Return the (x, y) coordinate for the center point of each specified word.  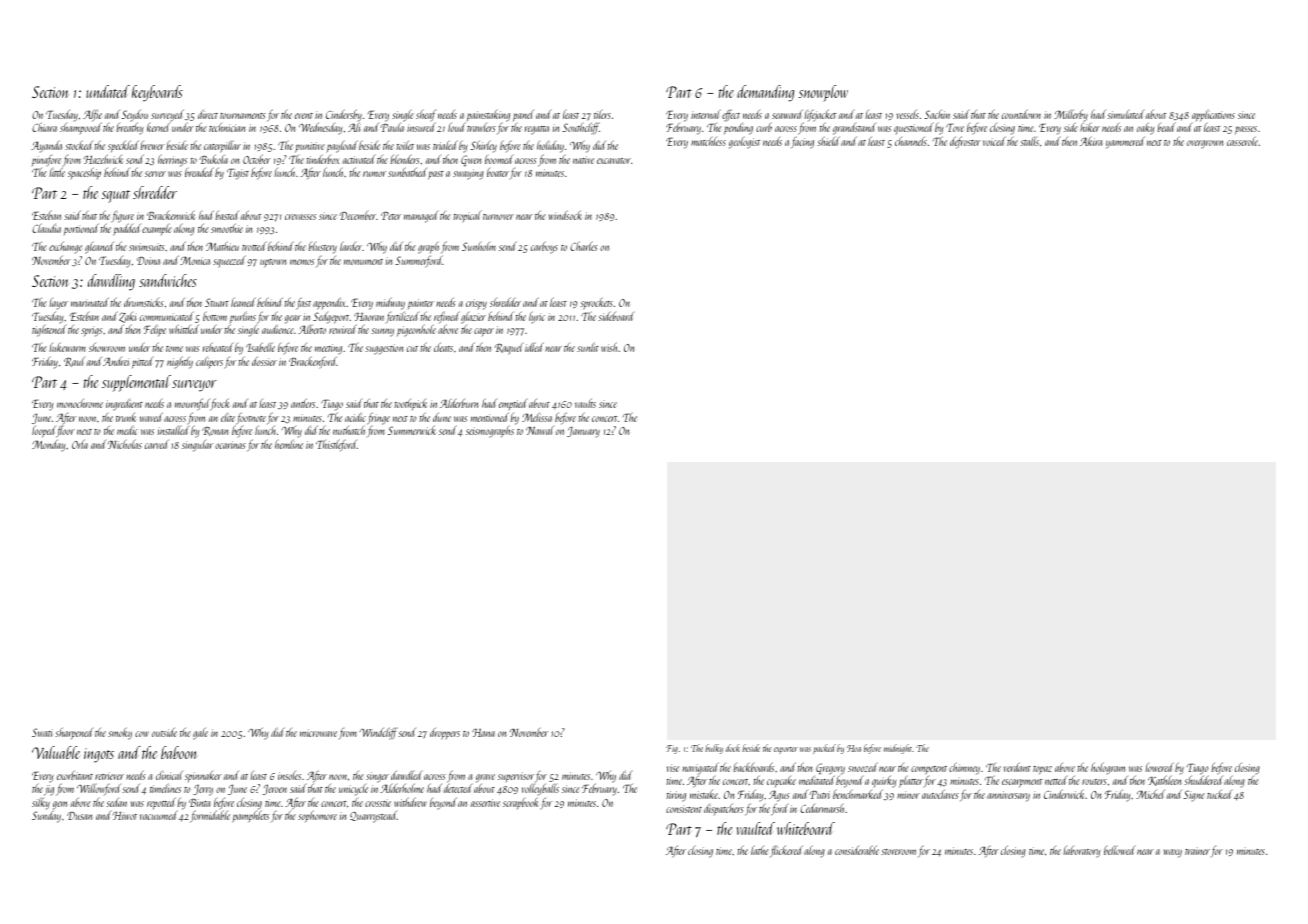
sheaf (426, 116)
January (583, 432)
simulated (1126, 114)
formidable (210, 817)
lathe (759, 850)
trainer (1197, 851)
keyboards (157, 93)
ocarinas (230, 445)
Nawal (540, 430)
